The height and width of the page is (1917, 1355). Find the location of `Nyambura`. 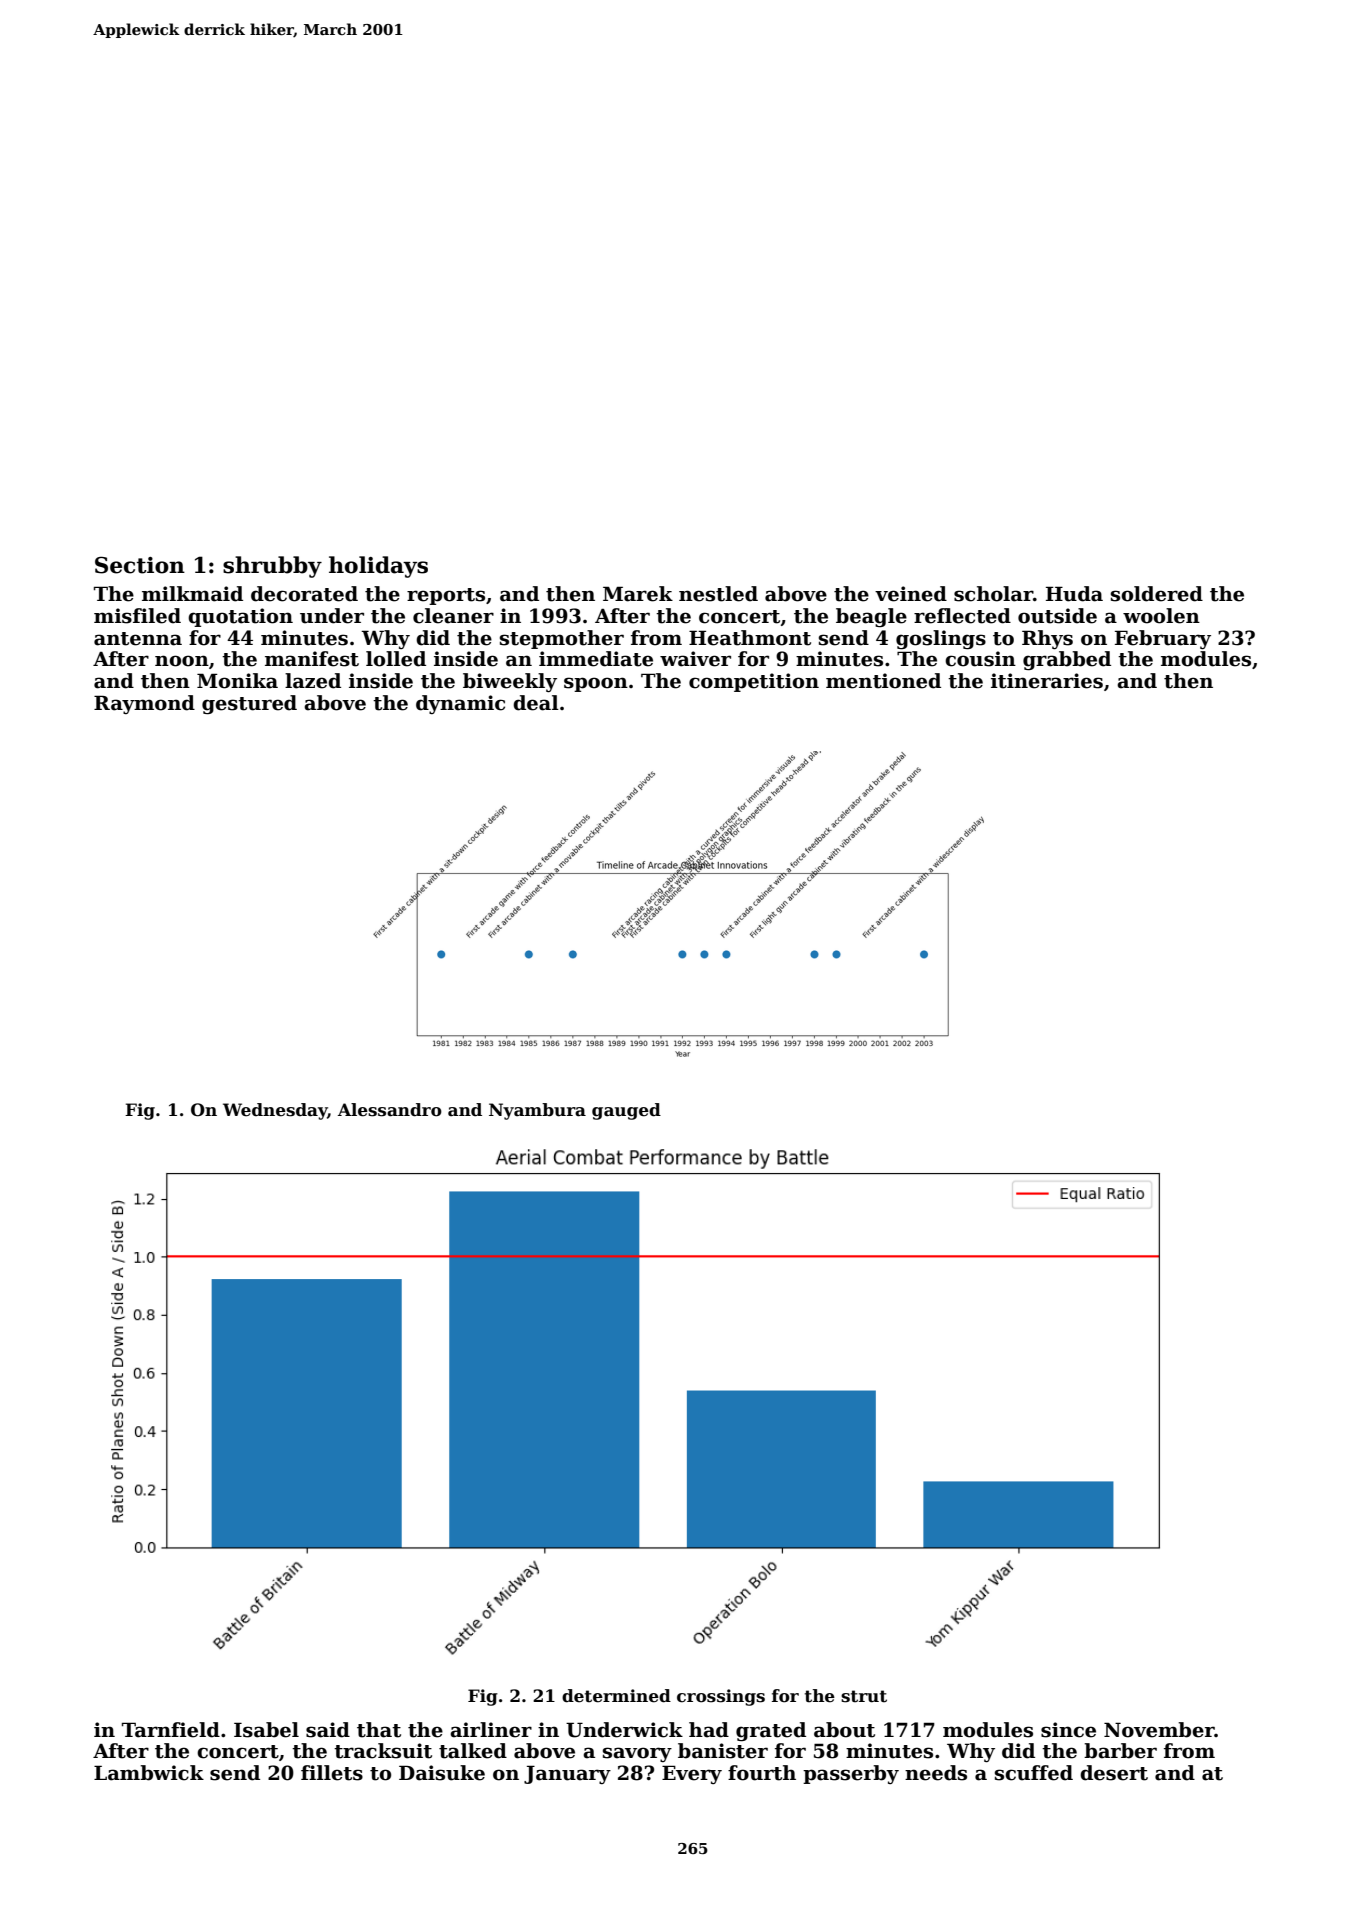

Nyambura is located at coordinates (537, 1111).
